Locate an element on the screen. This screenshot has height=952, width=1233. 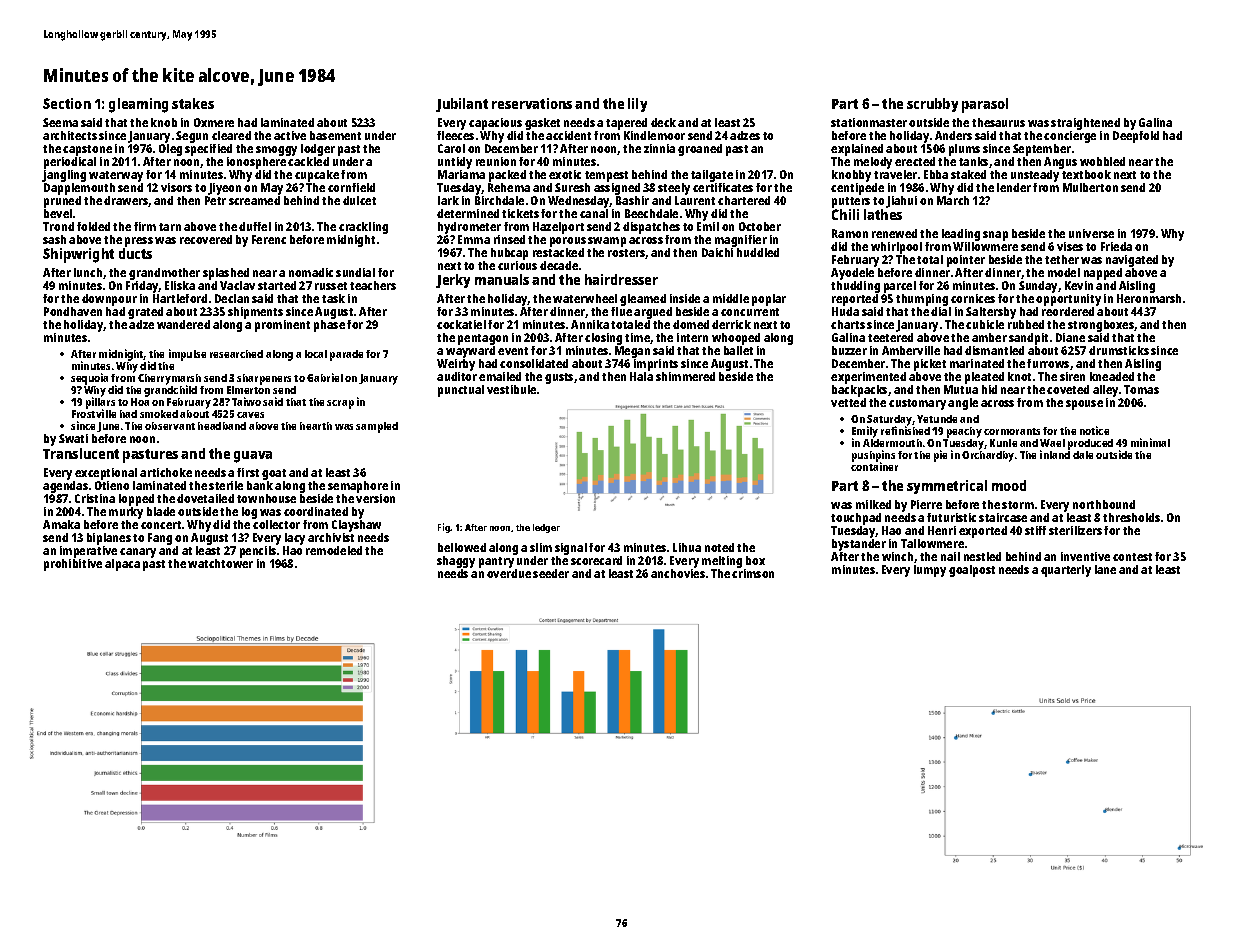
quarterly is located at coordinates (1066, 571).
